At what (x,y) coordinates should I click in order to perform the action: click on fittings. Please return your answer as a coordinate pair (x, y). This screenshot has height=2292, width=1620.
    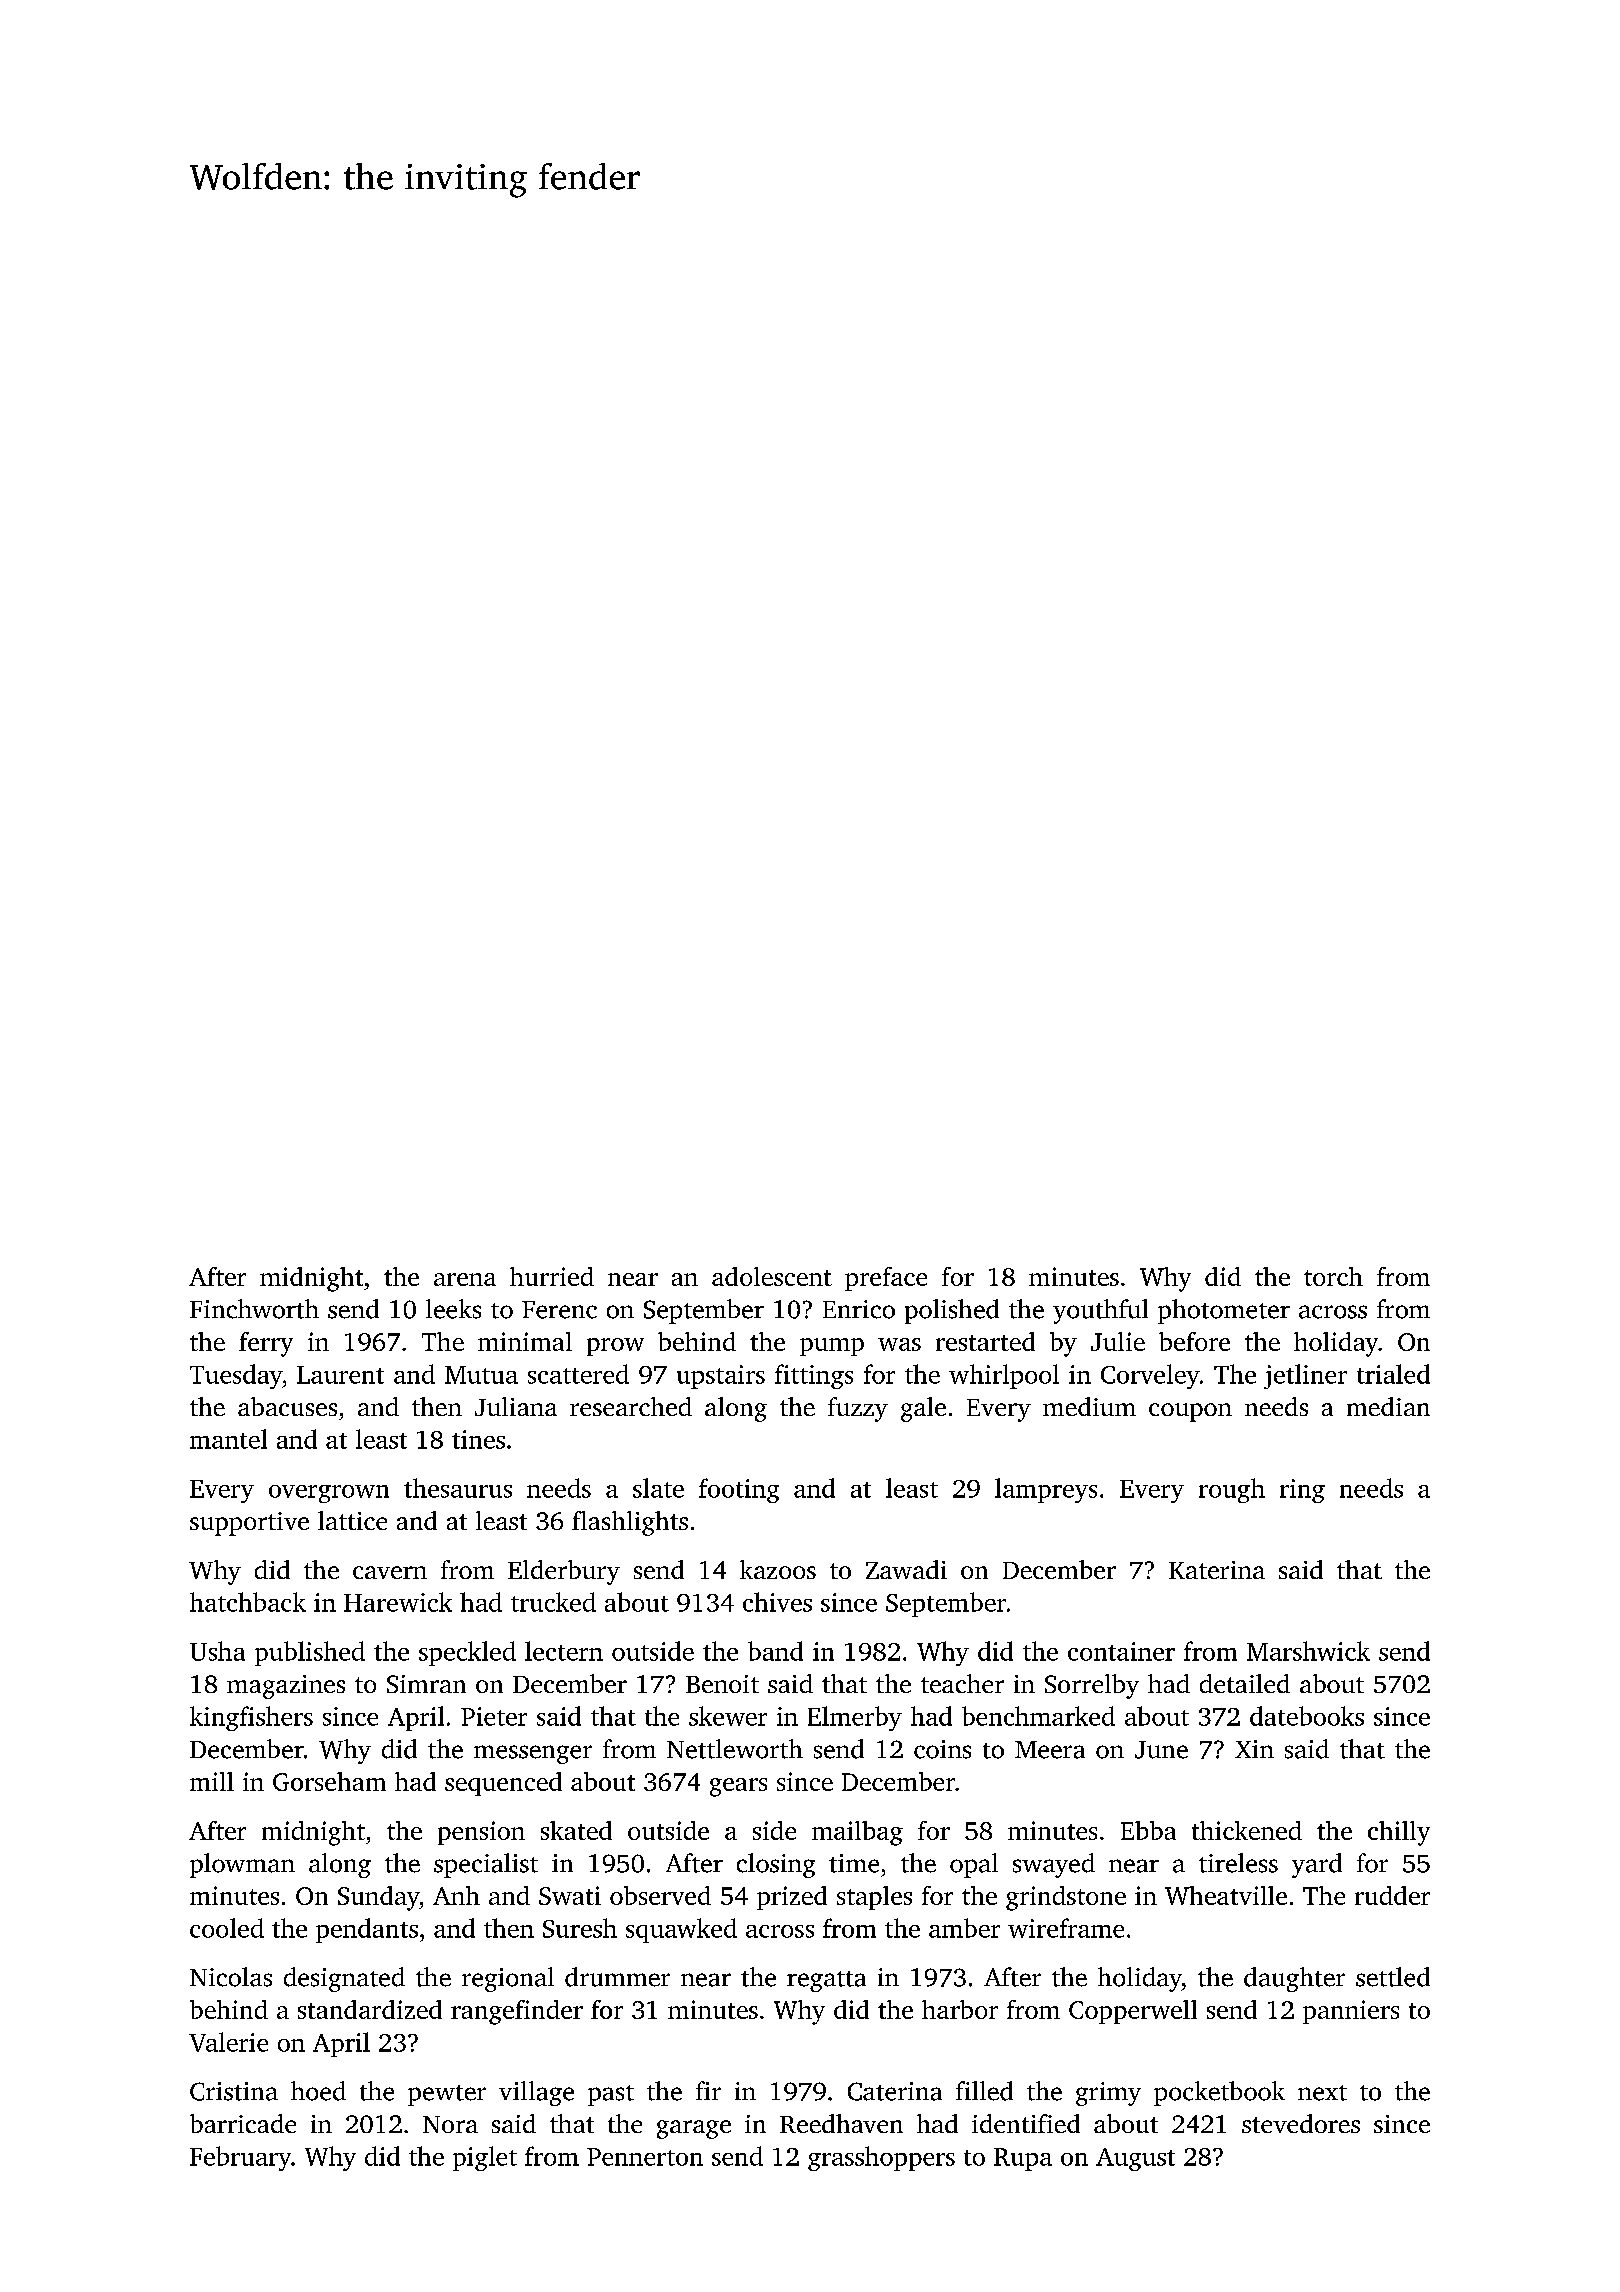
    Looking at the image, I should click on (814, 1376).
